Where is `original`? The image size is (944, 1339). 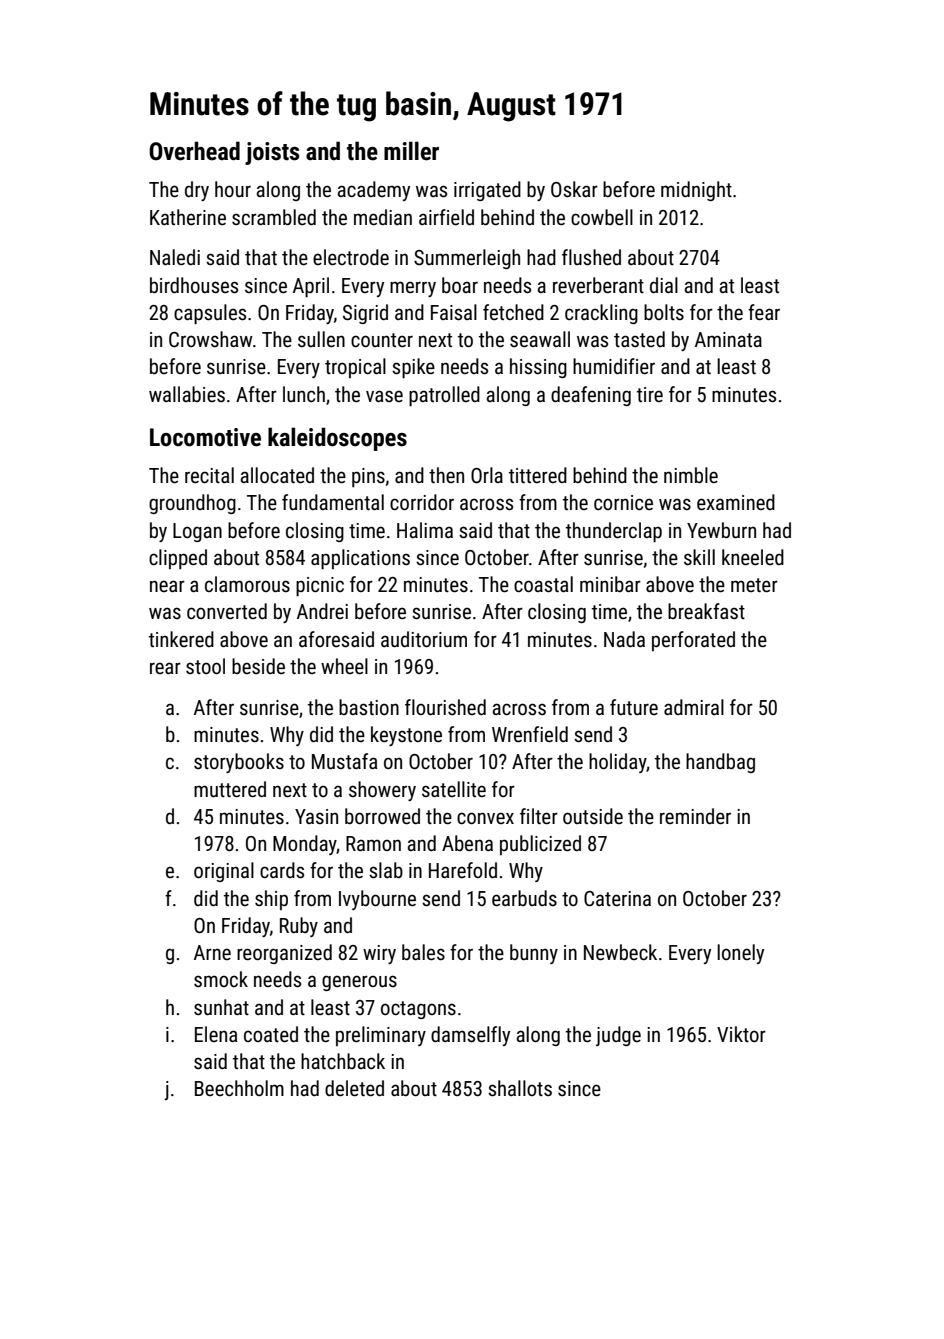 original is located at coordinates (224, 872).
